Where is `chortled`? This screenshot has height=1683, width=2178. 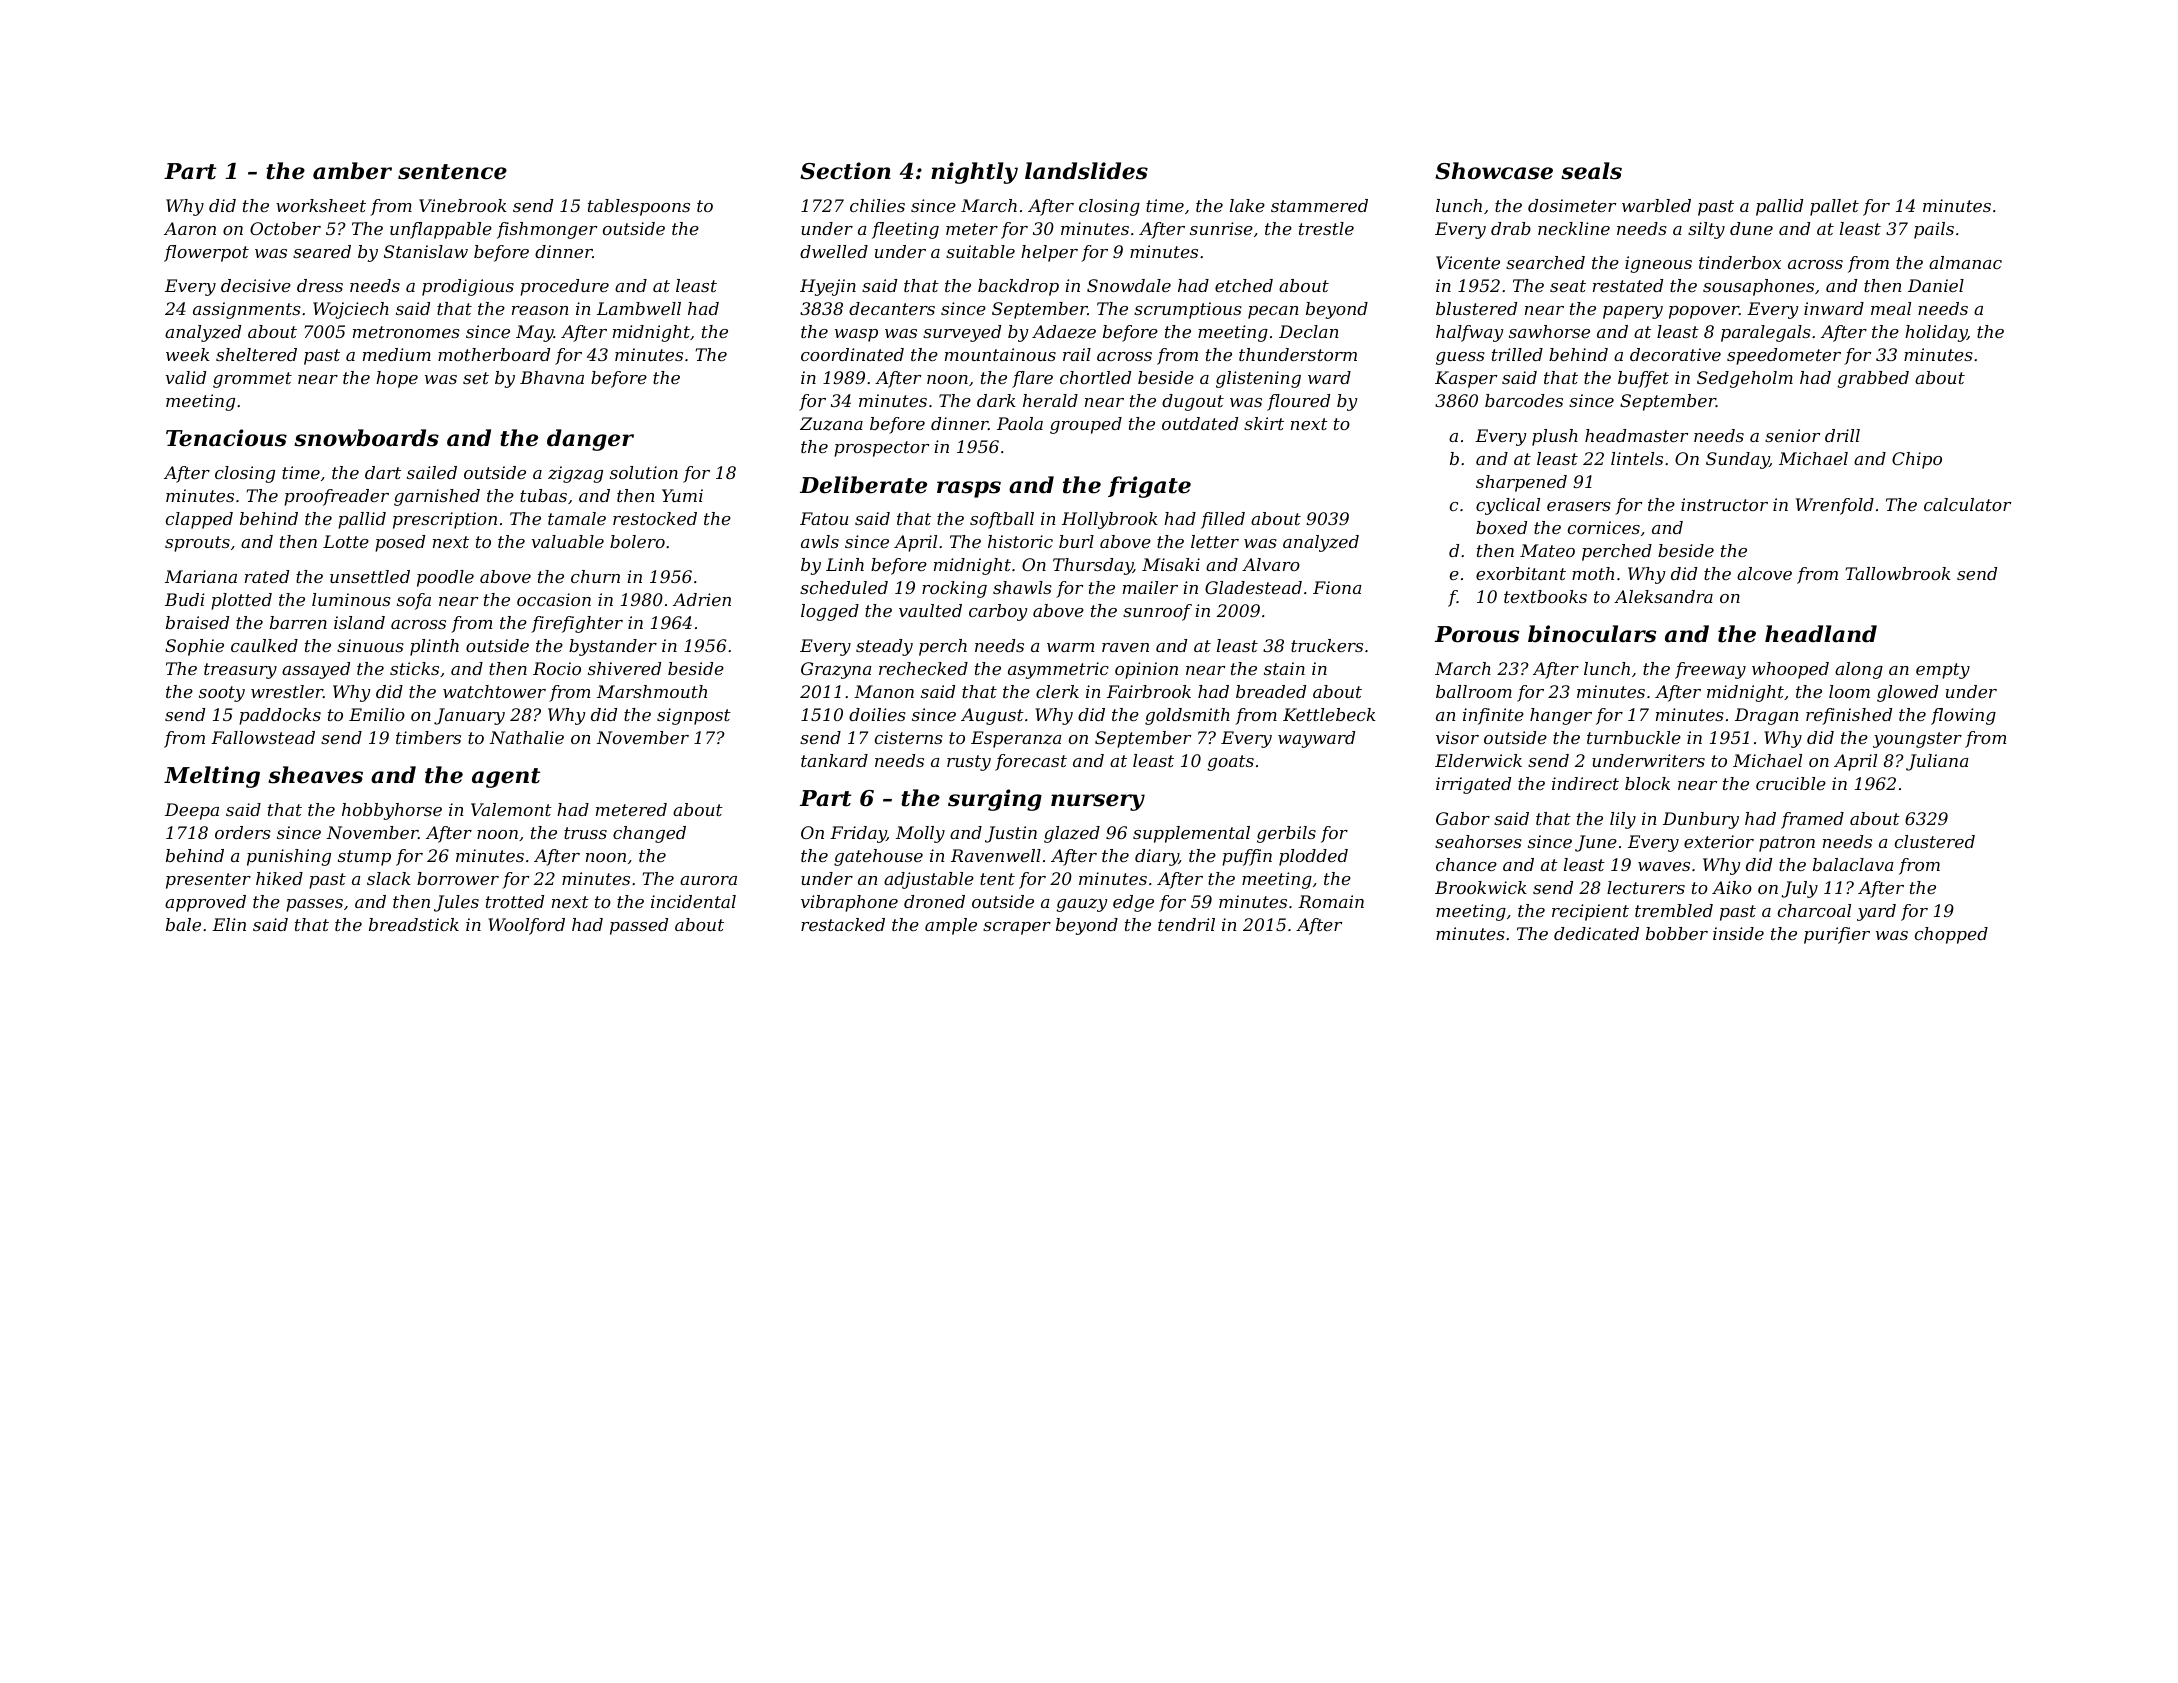
chortled is located at coordinates (1095, 377).
